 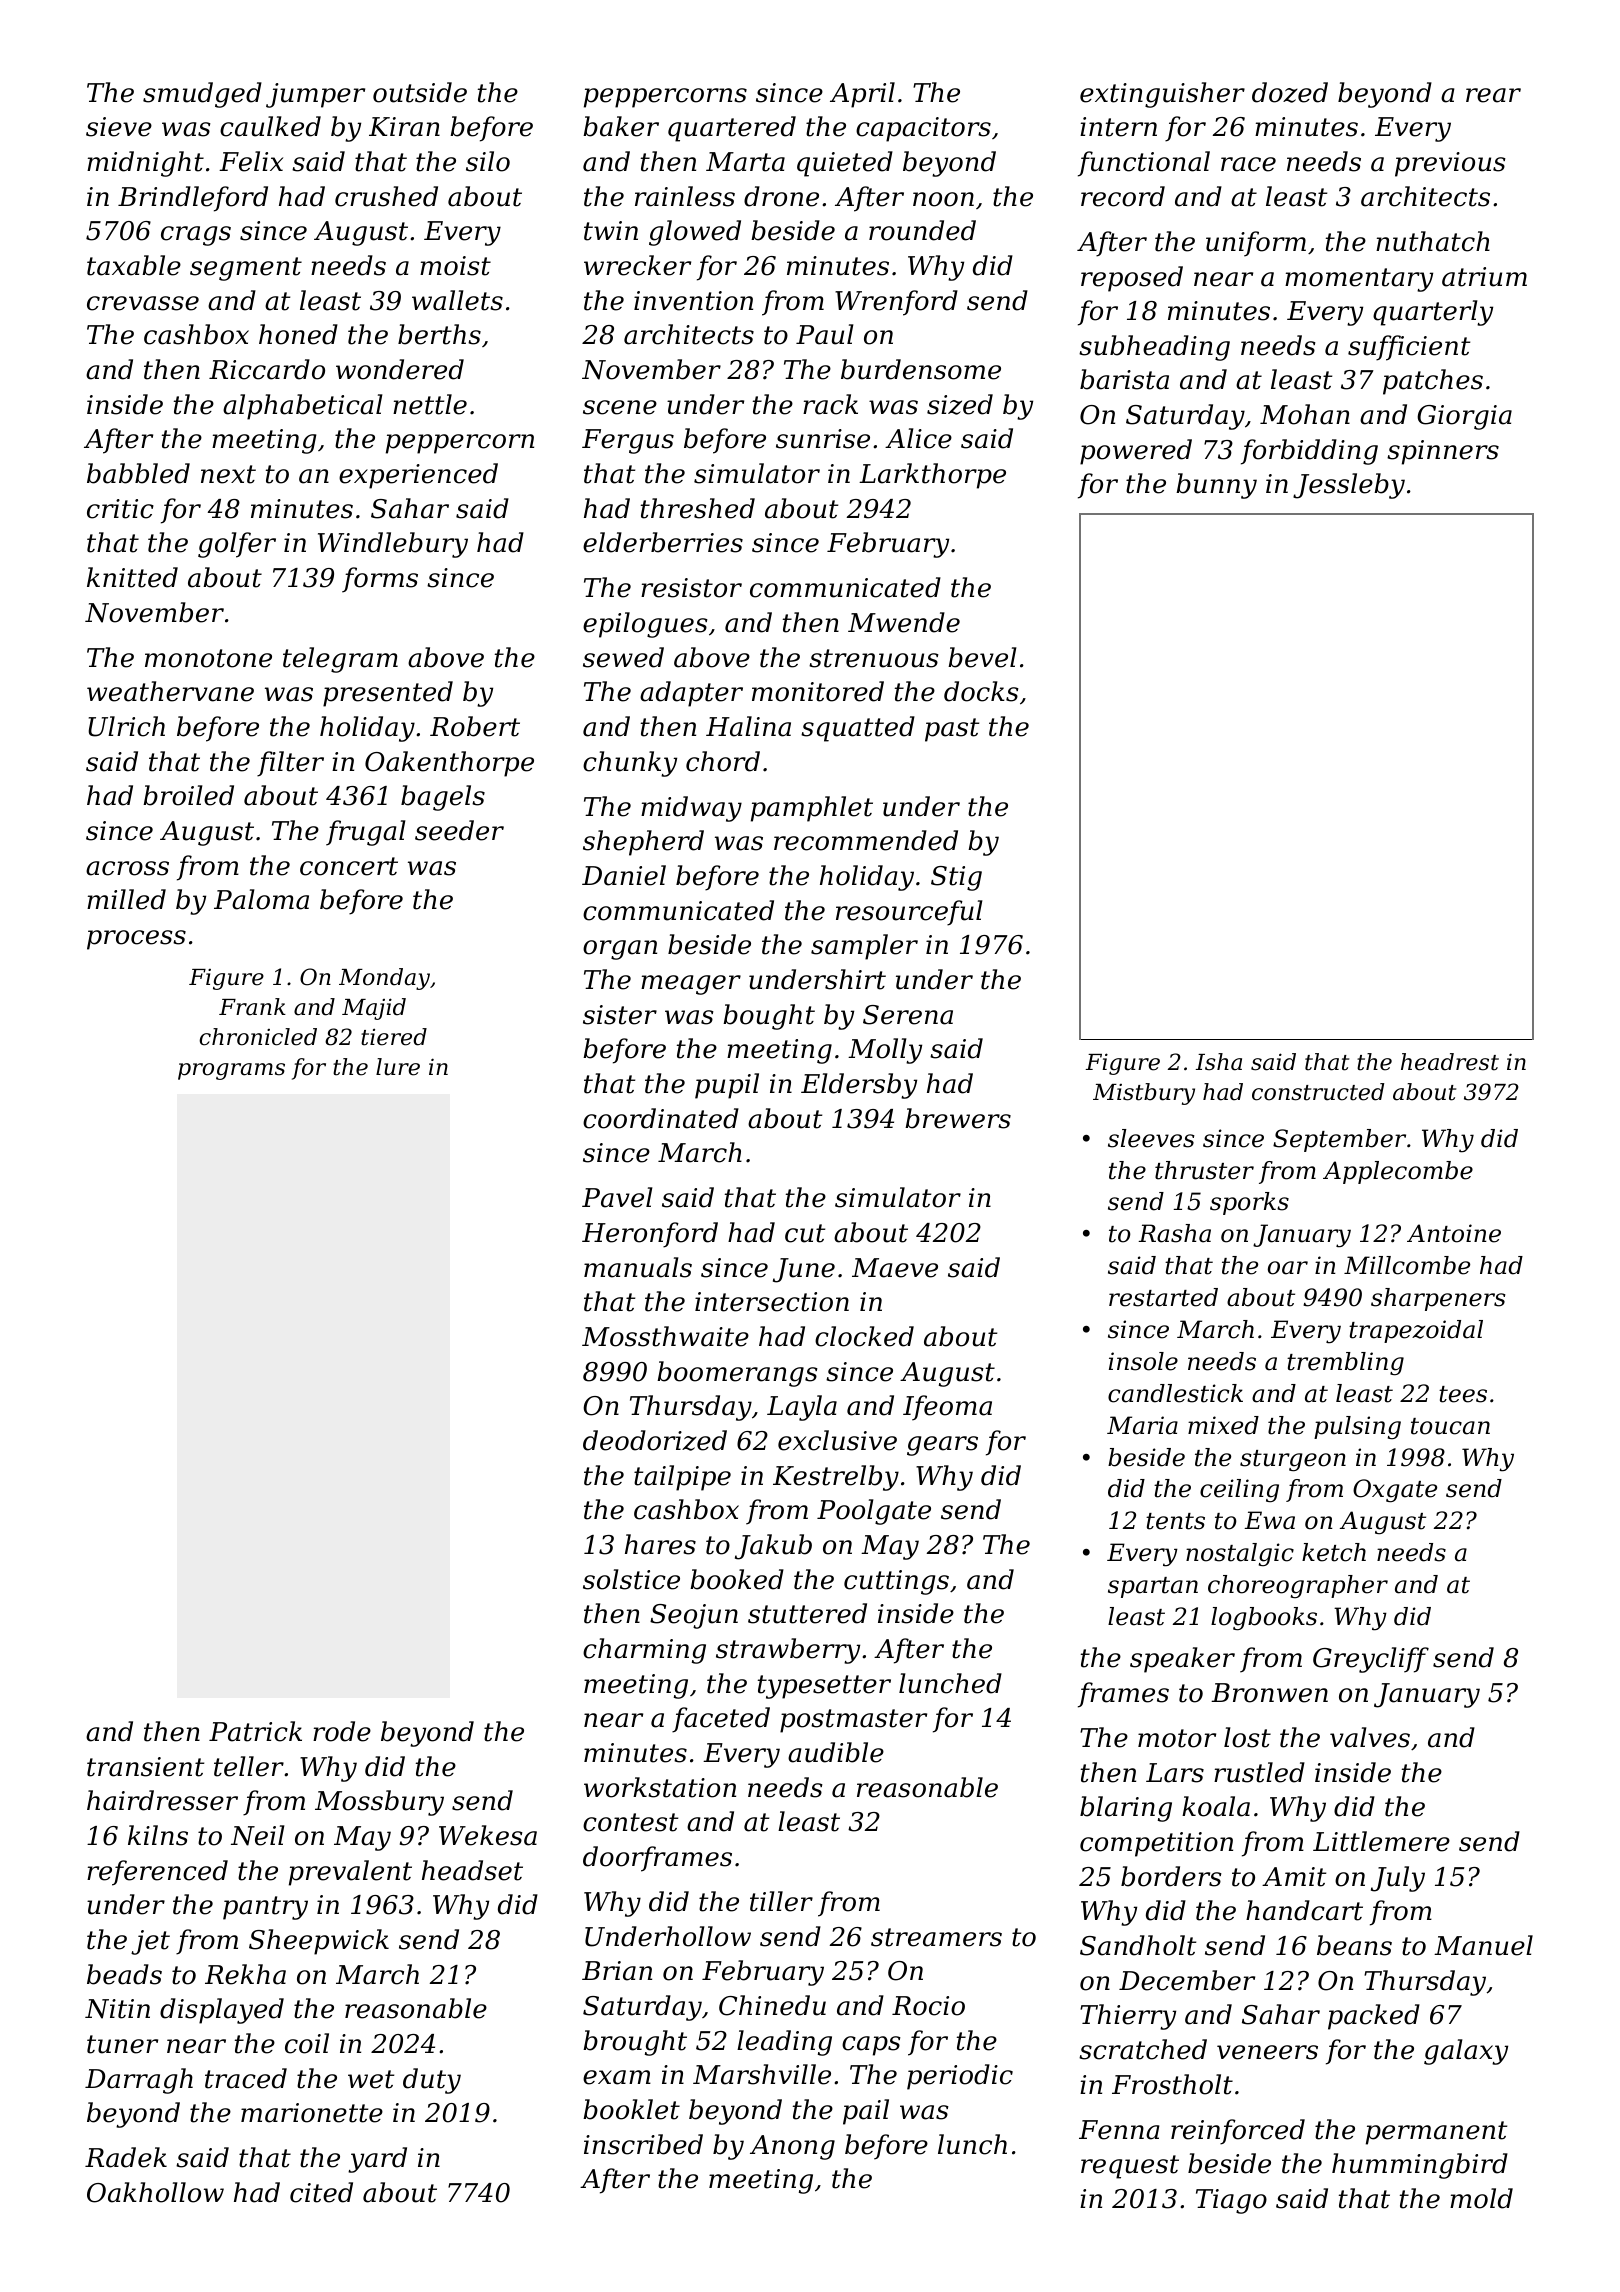 I want to click on meager, so click(x=691, y=985).
